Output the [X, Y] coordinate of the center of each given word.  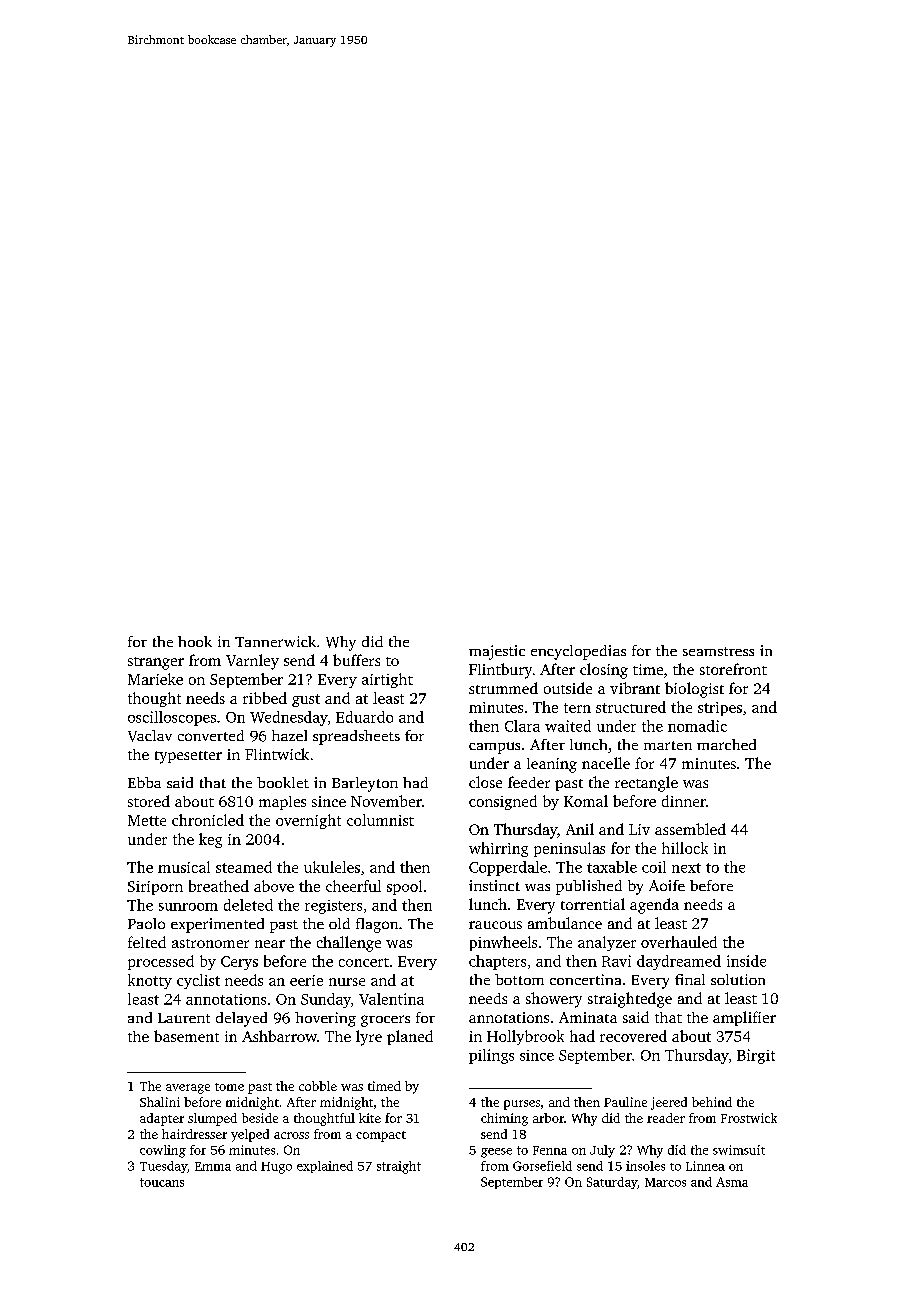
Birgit [756, 1056]
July [602, 1151]
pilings [491, 1056]
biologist [694, 690]
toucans [162, 1182]
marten [668, 745]
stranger [156, 663]
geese [496, 1153]
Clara [522, 726]
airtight [387, 680]
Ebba [144, 782]
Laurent [184, 1018]
